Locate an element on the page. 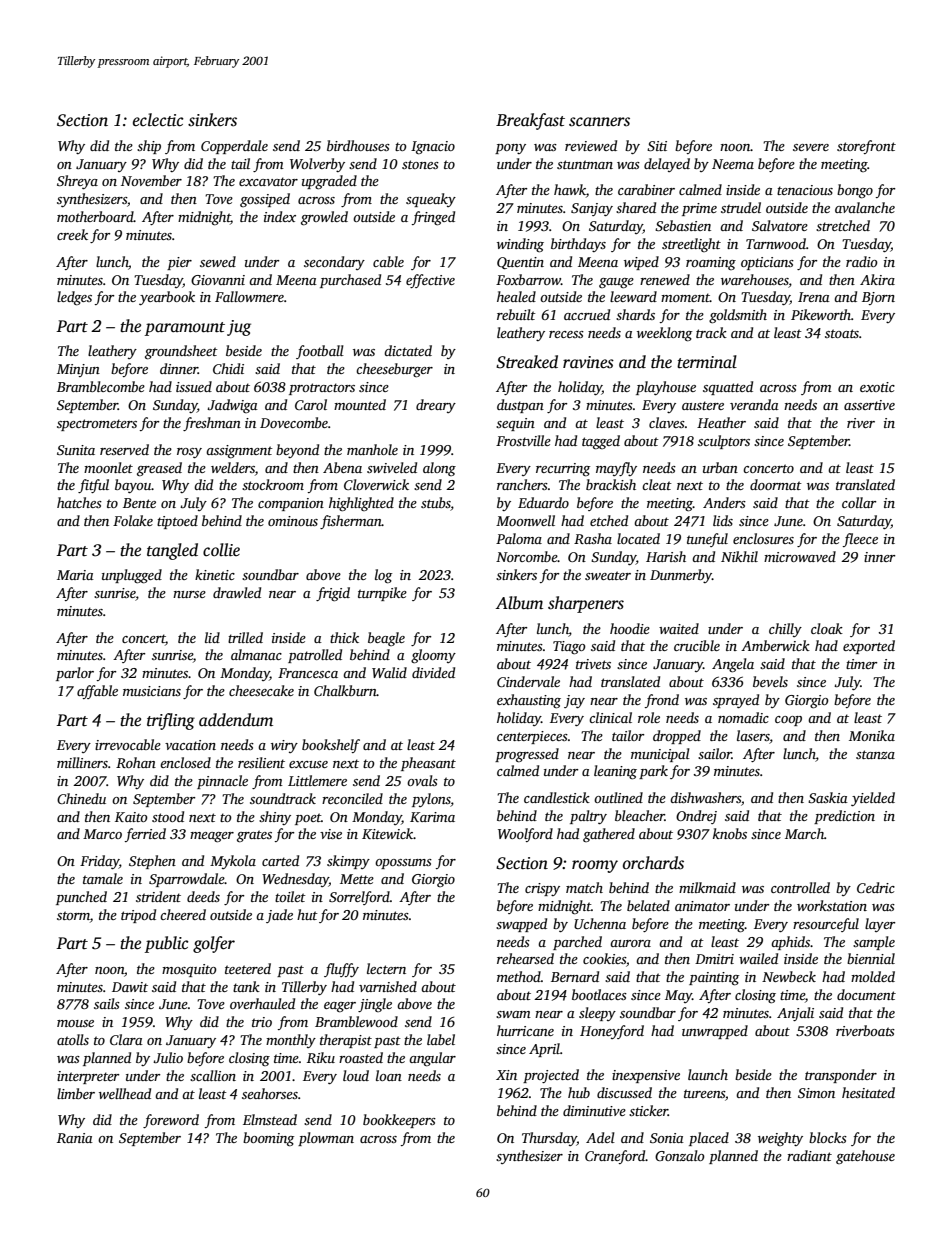 This page has height=1233, width=952. Minjun is located at coordinates (78, 370).
